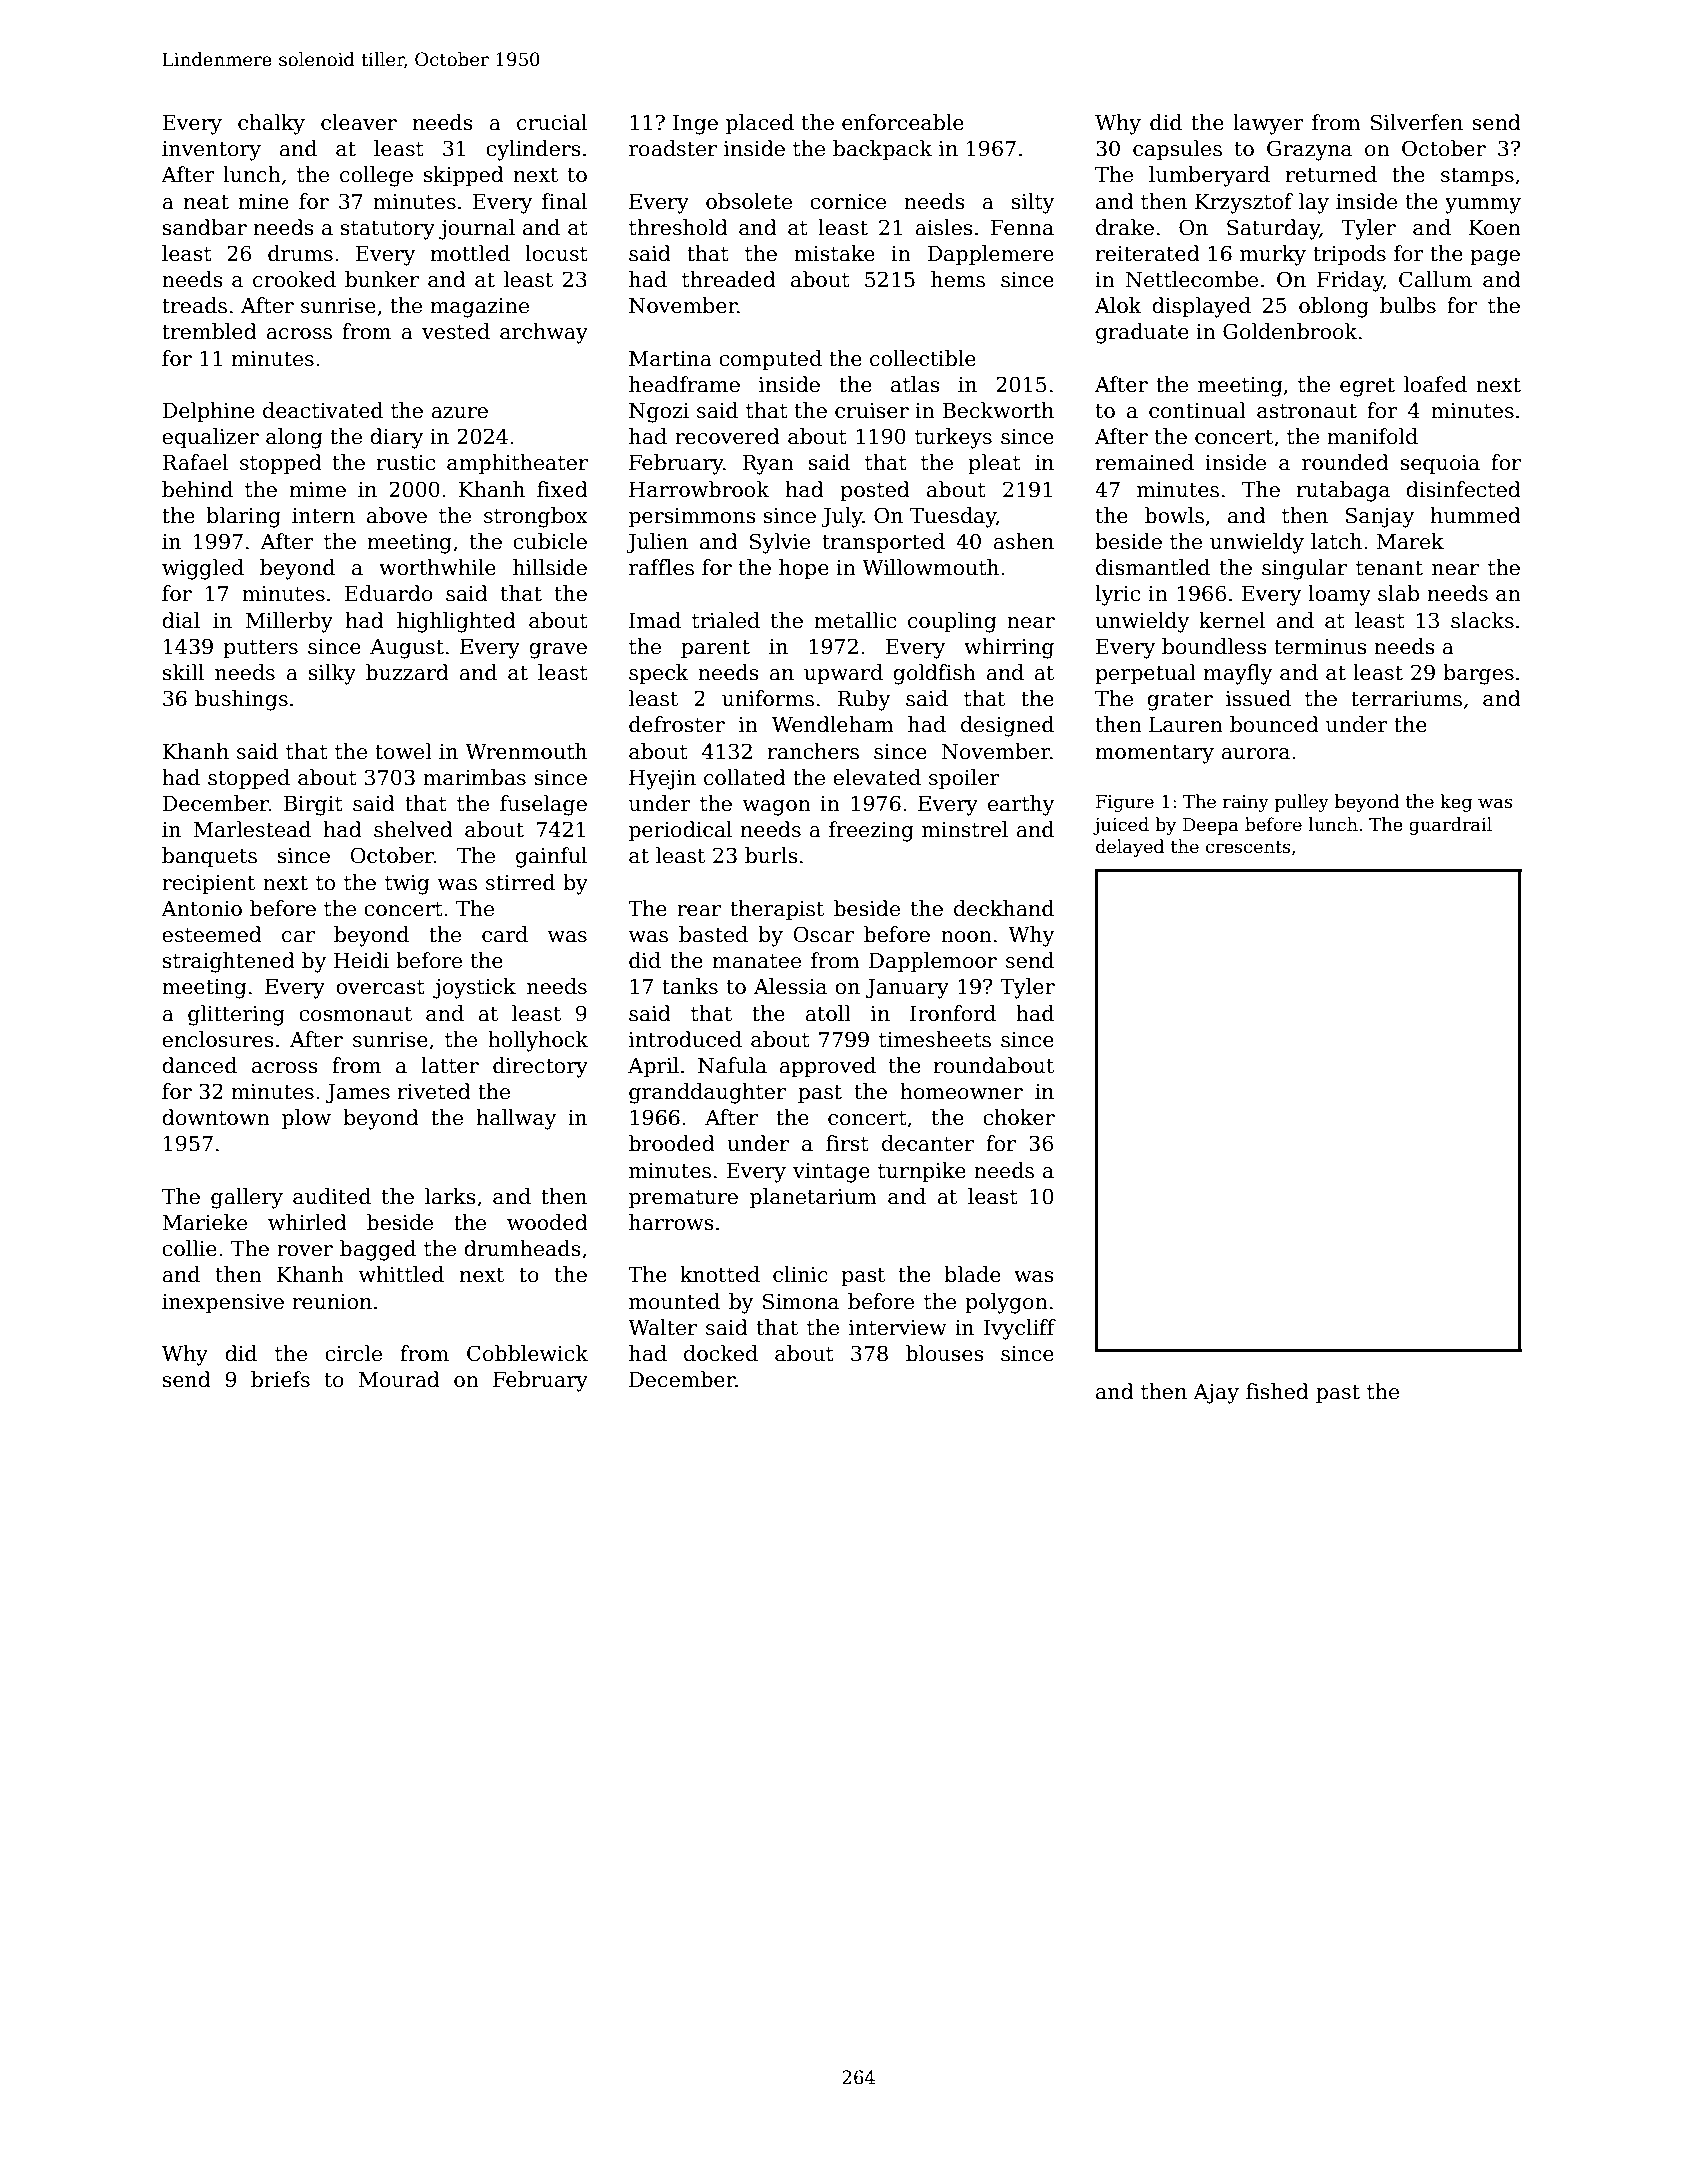 The width and height of the screenshot is (1683, 2178). What do you see at coordinates (872, 411) in the screenshot?
I see `cruiser` at bounding box center [872, 411].
